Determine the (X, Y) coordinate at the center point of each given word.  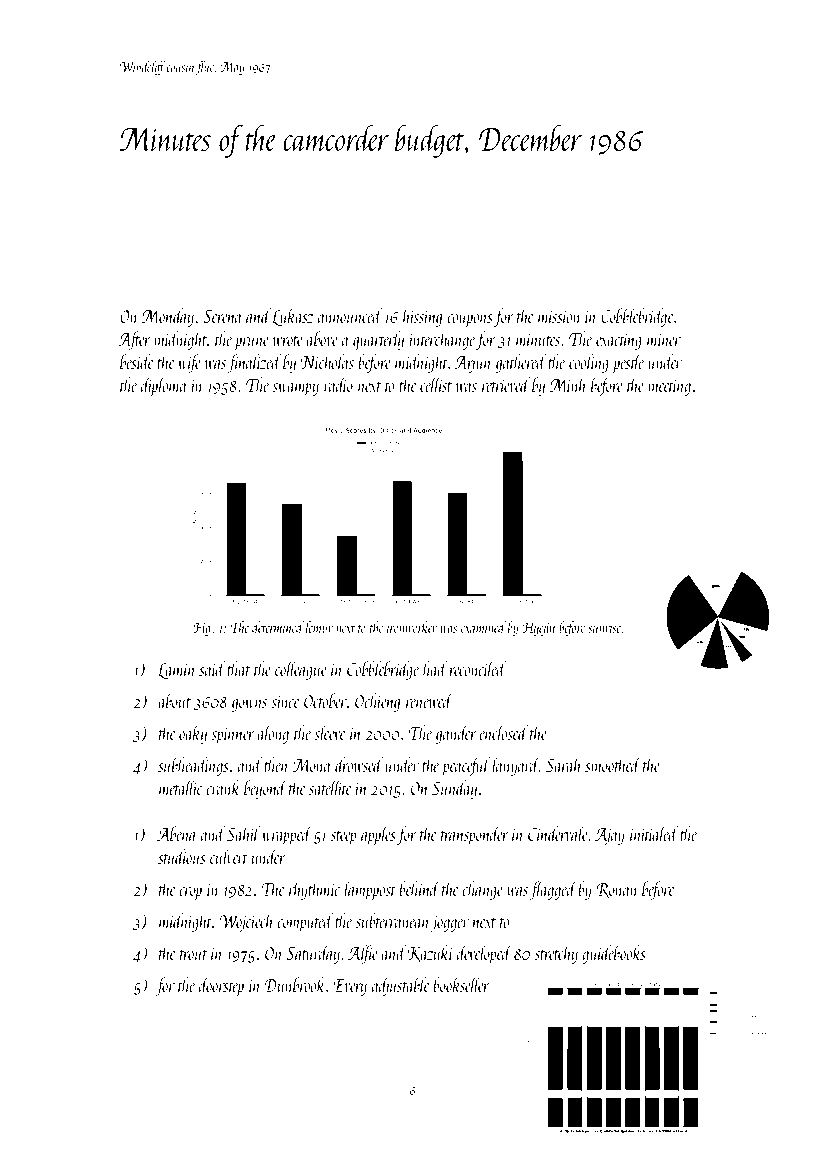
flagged (553, 890)
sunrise (604, 628)
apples (378, 835)
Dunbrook (295, 984)
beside (137, 361)
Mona (312, 765)
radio (338, 384)
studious (182, 856)
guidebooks (614, 954)
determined (278, 627)
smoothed (613, 764)
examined (483, 627)
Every (350, 987)
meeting (669, 388)
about (174, 700)
